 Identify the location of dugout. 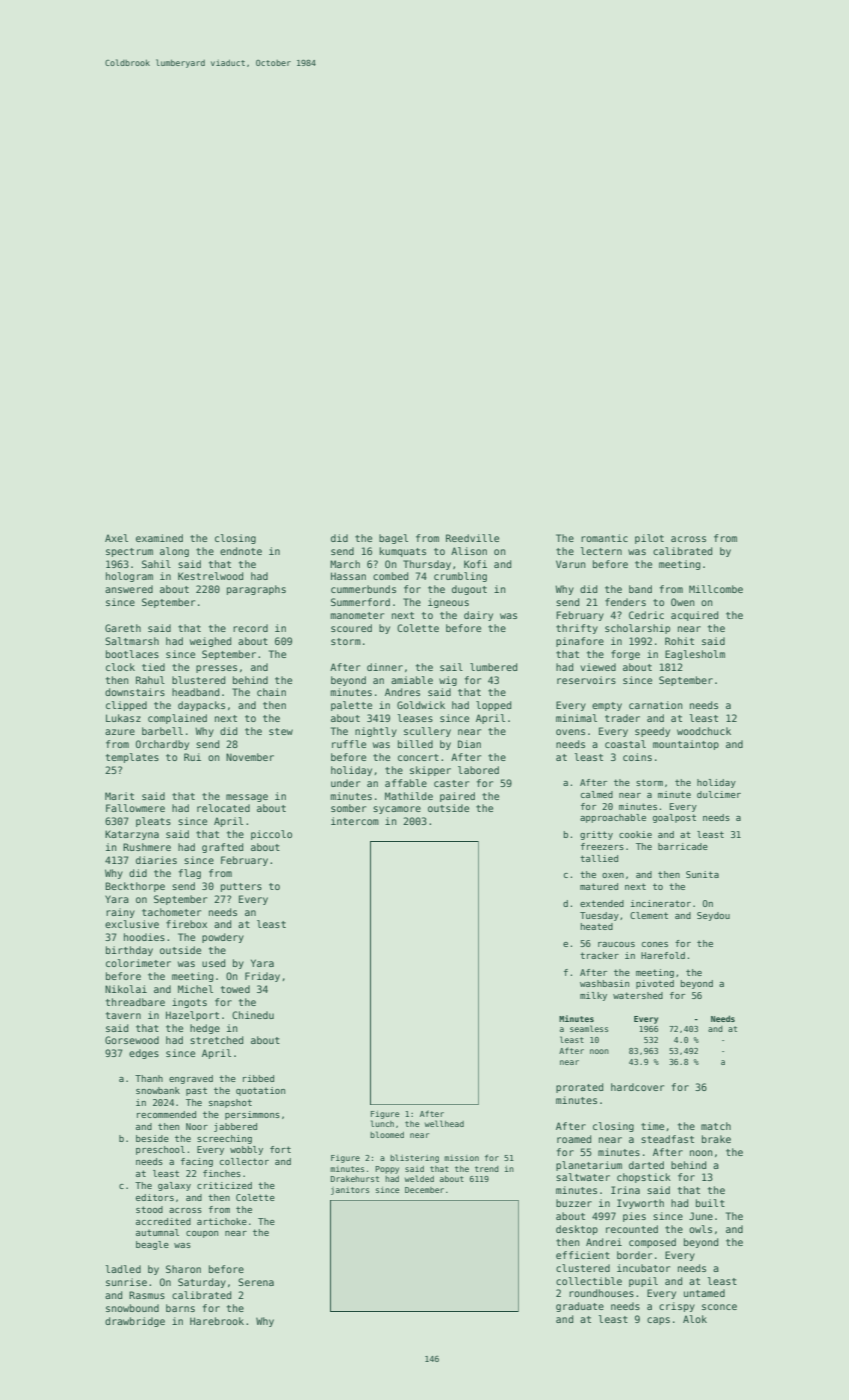
(469, 590).
